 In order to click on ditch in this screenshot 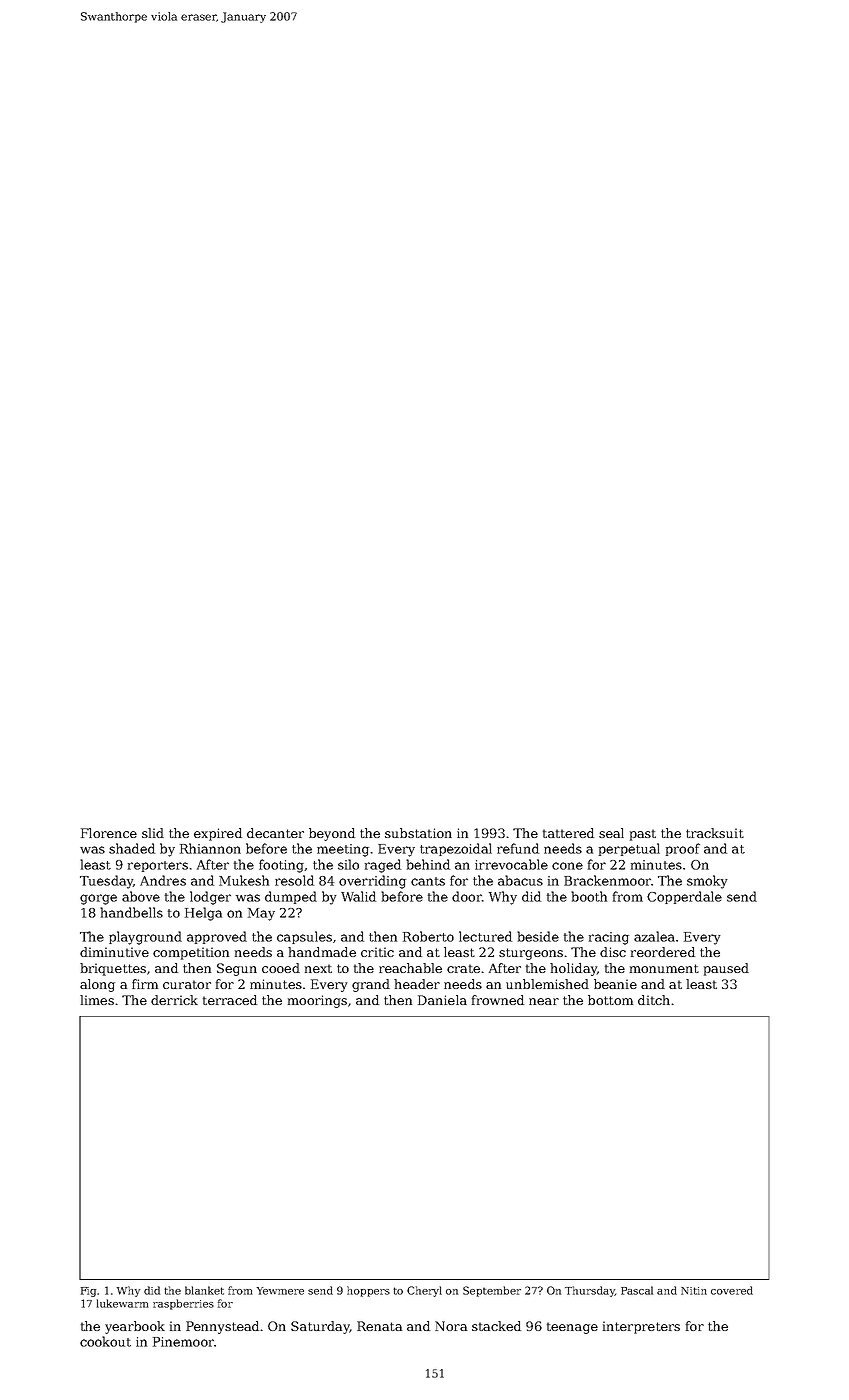, I will do `click(654, 1000)`.
